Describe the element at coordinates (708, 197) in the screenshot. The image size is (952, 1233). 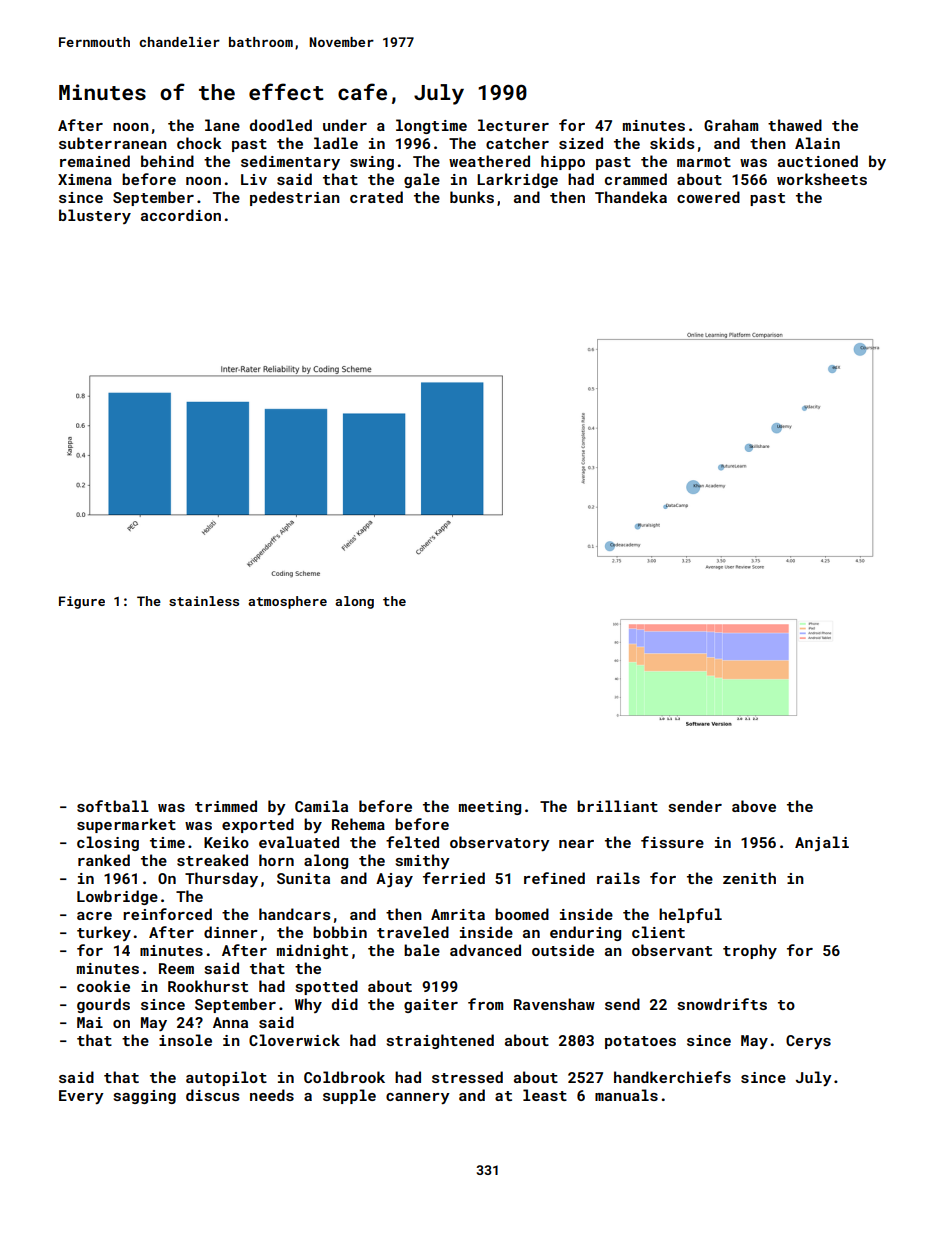
I see `cowered` at that location.
